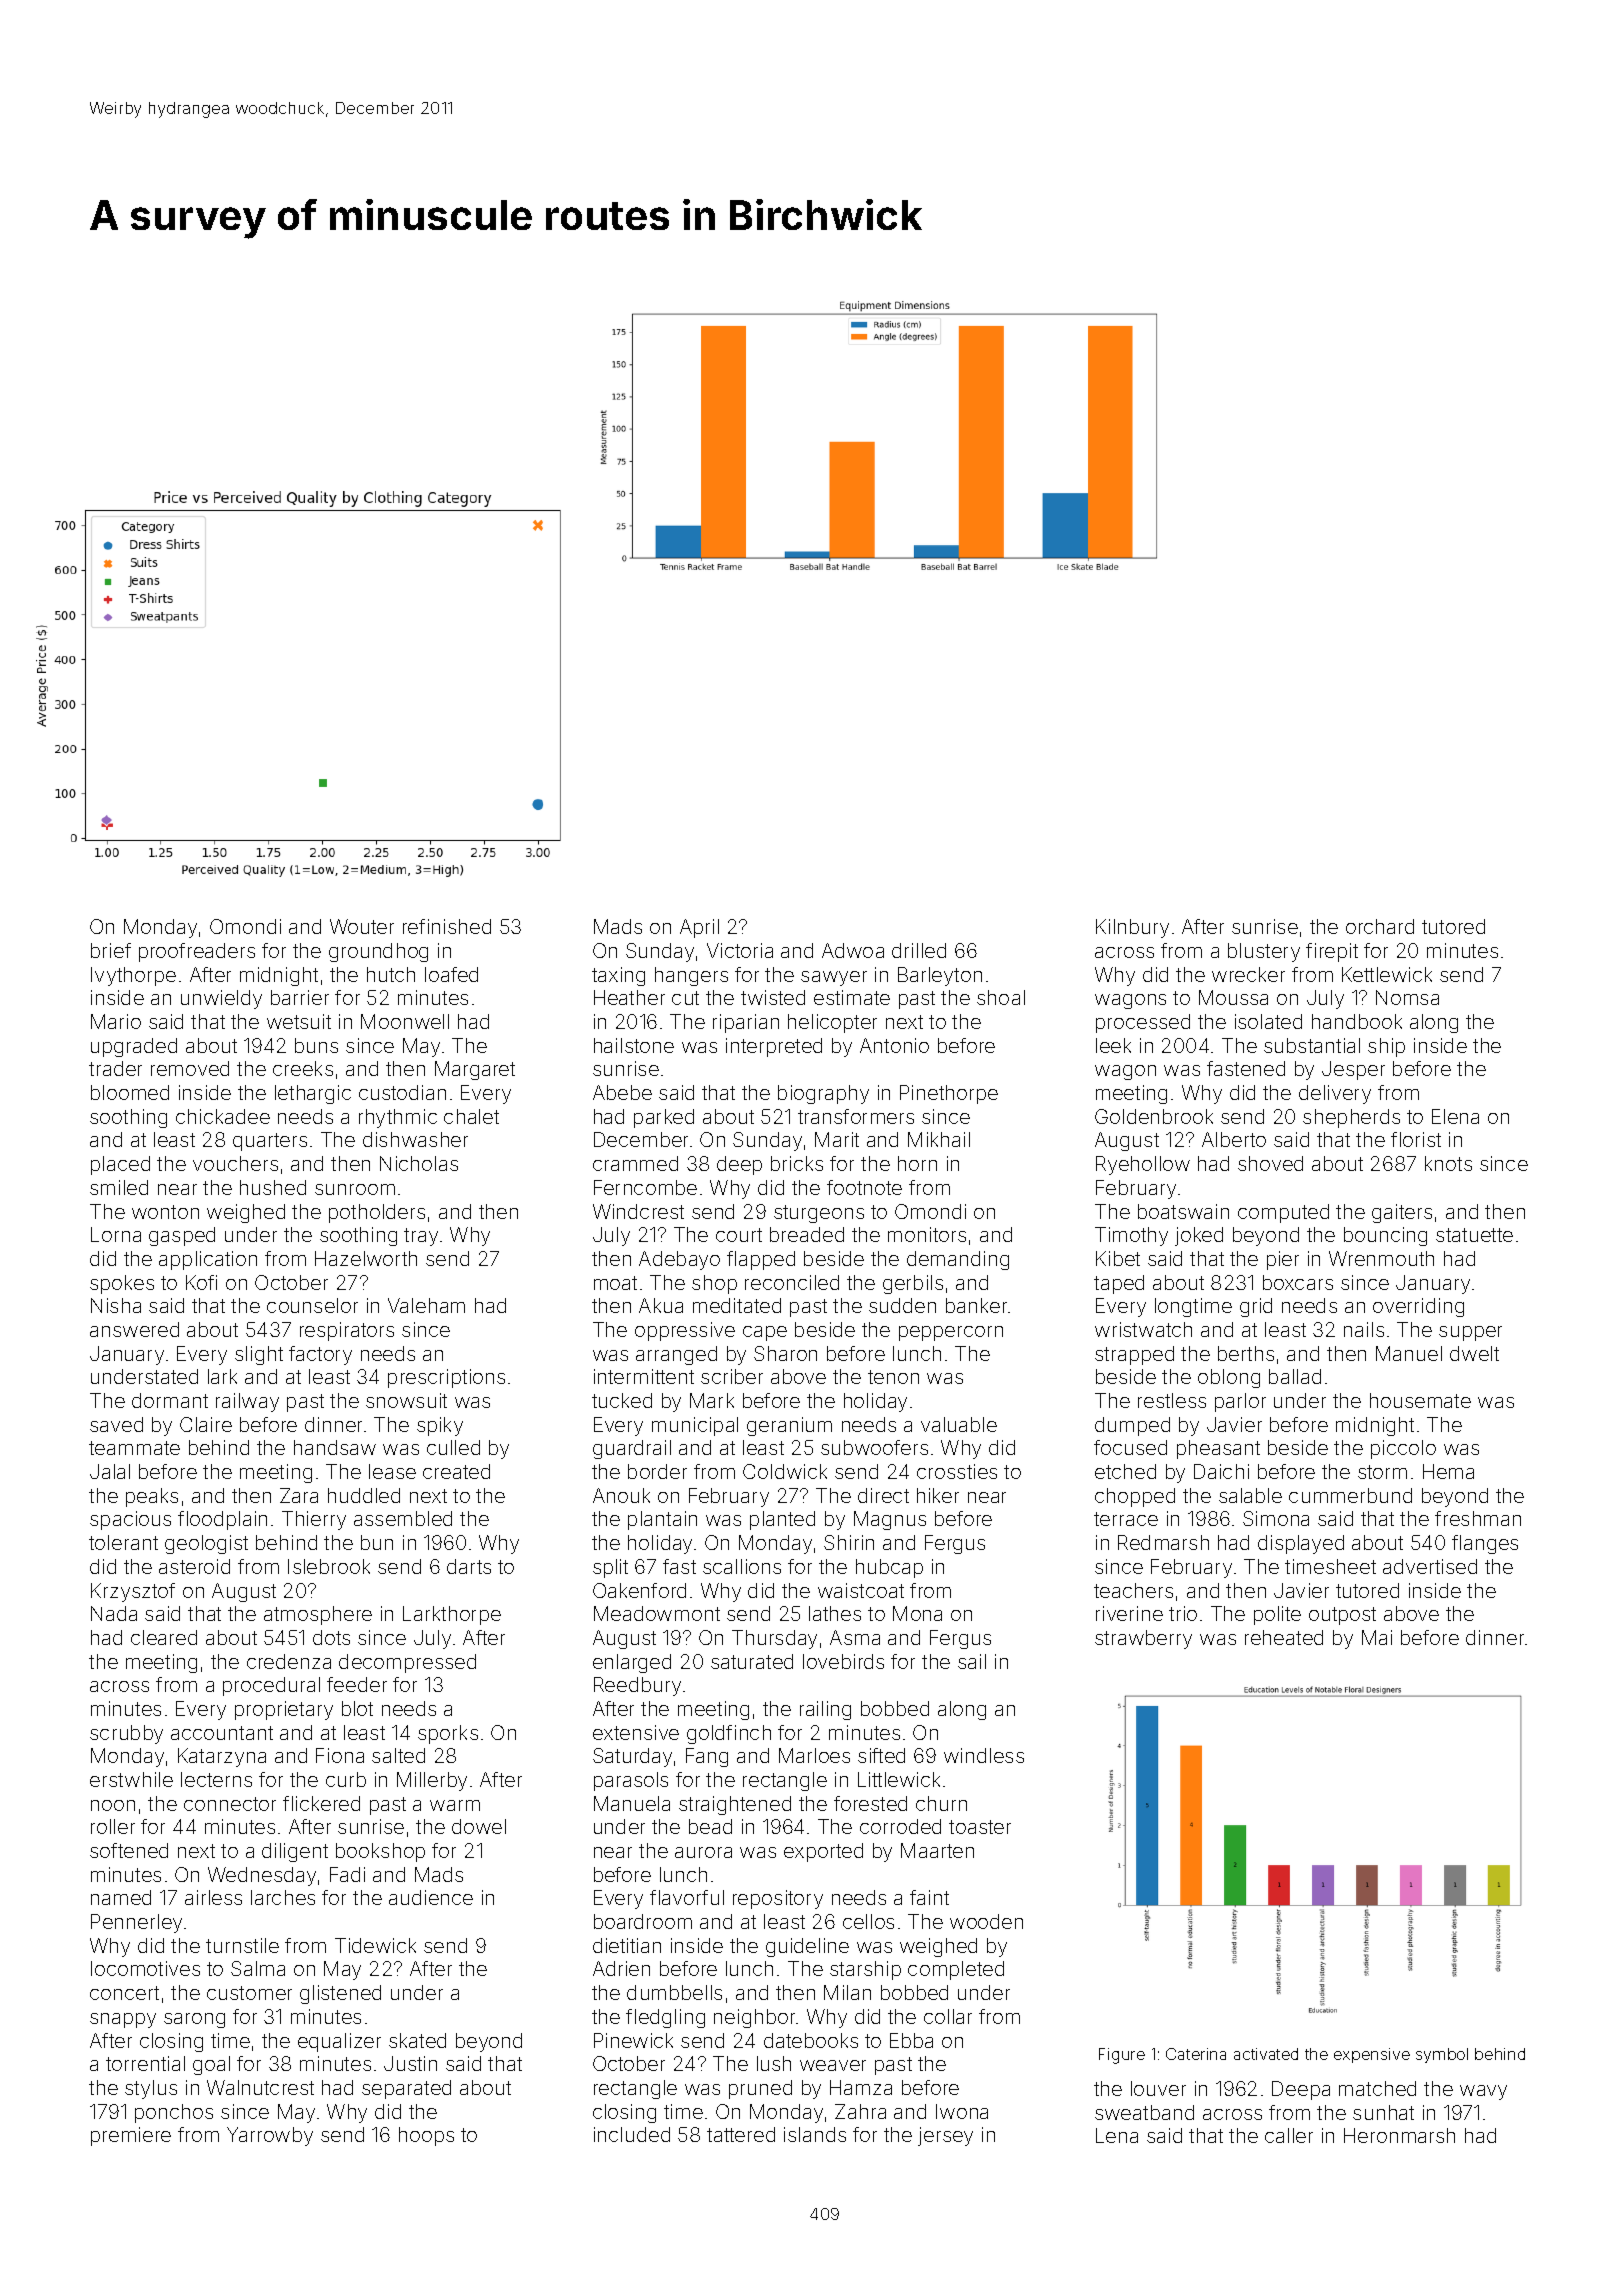 The image size is (1620, 2292). I want to click on Magnus, so click(890, 1520).
